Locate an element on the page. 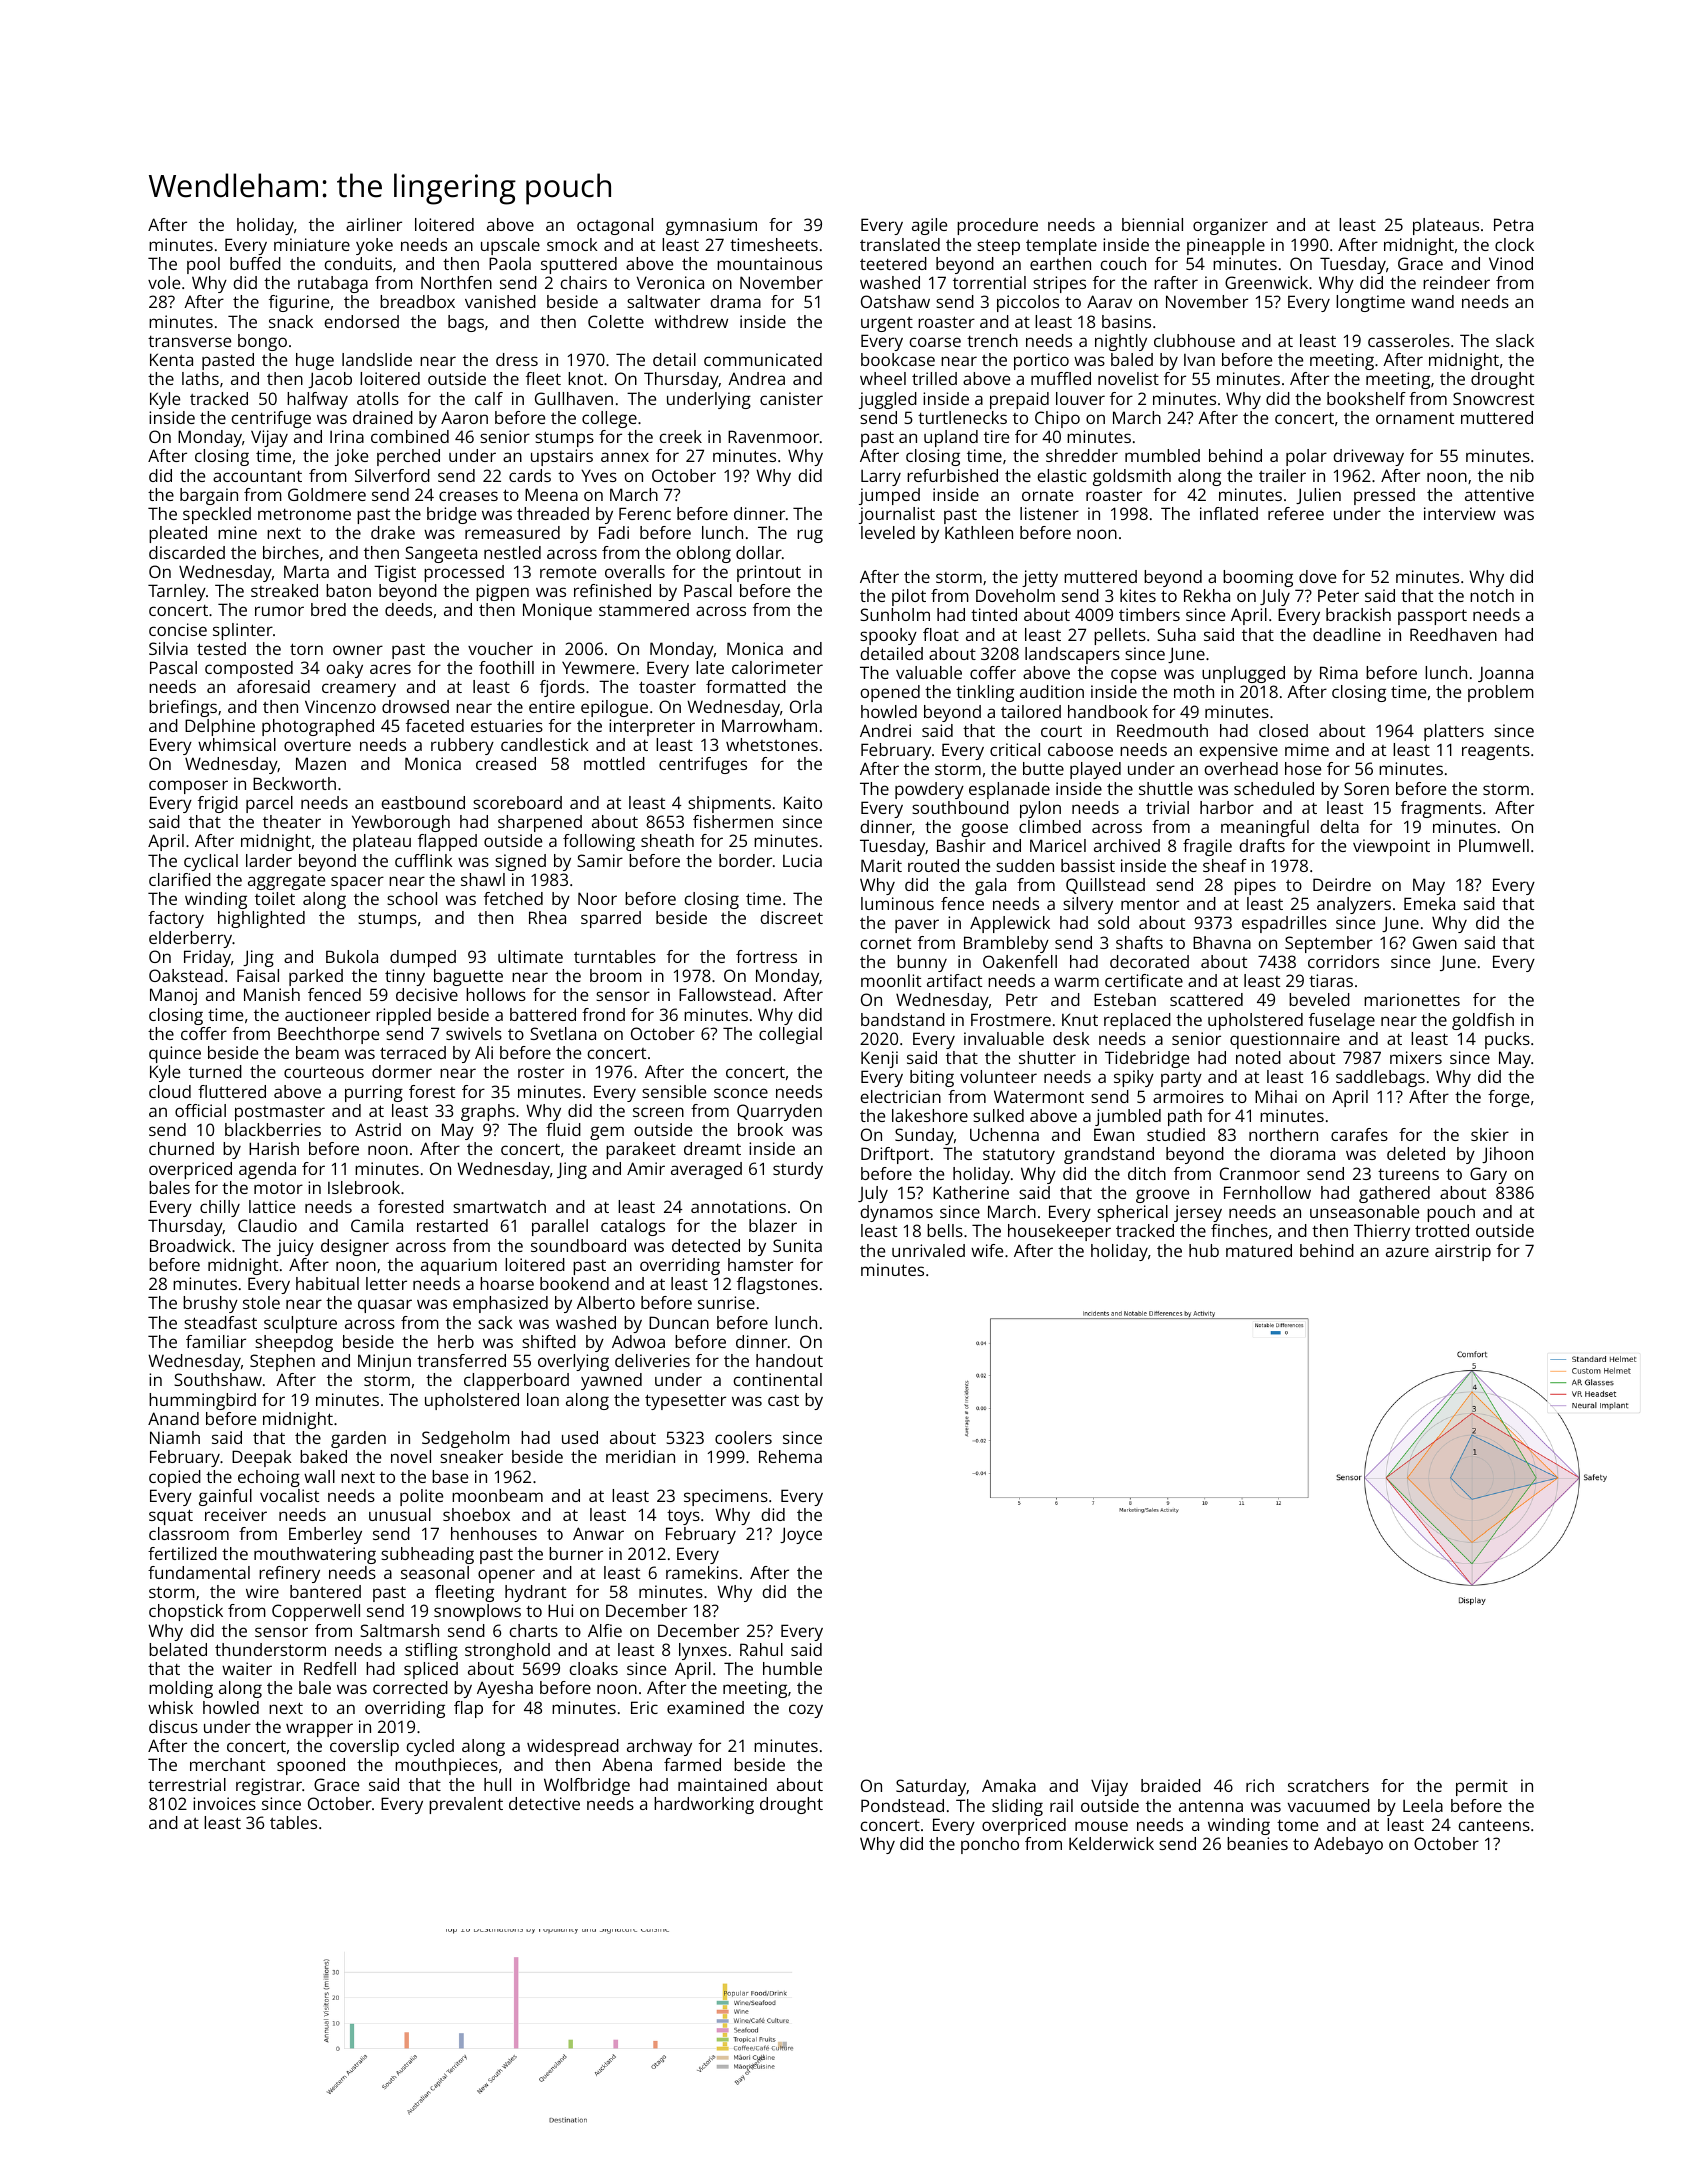 The width and height of the page is (1683, 2178). Cranmoor is located at coordinates (1260, 1173).
